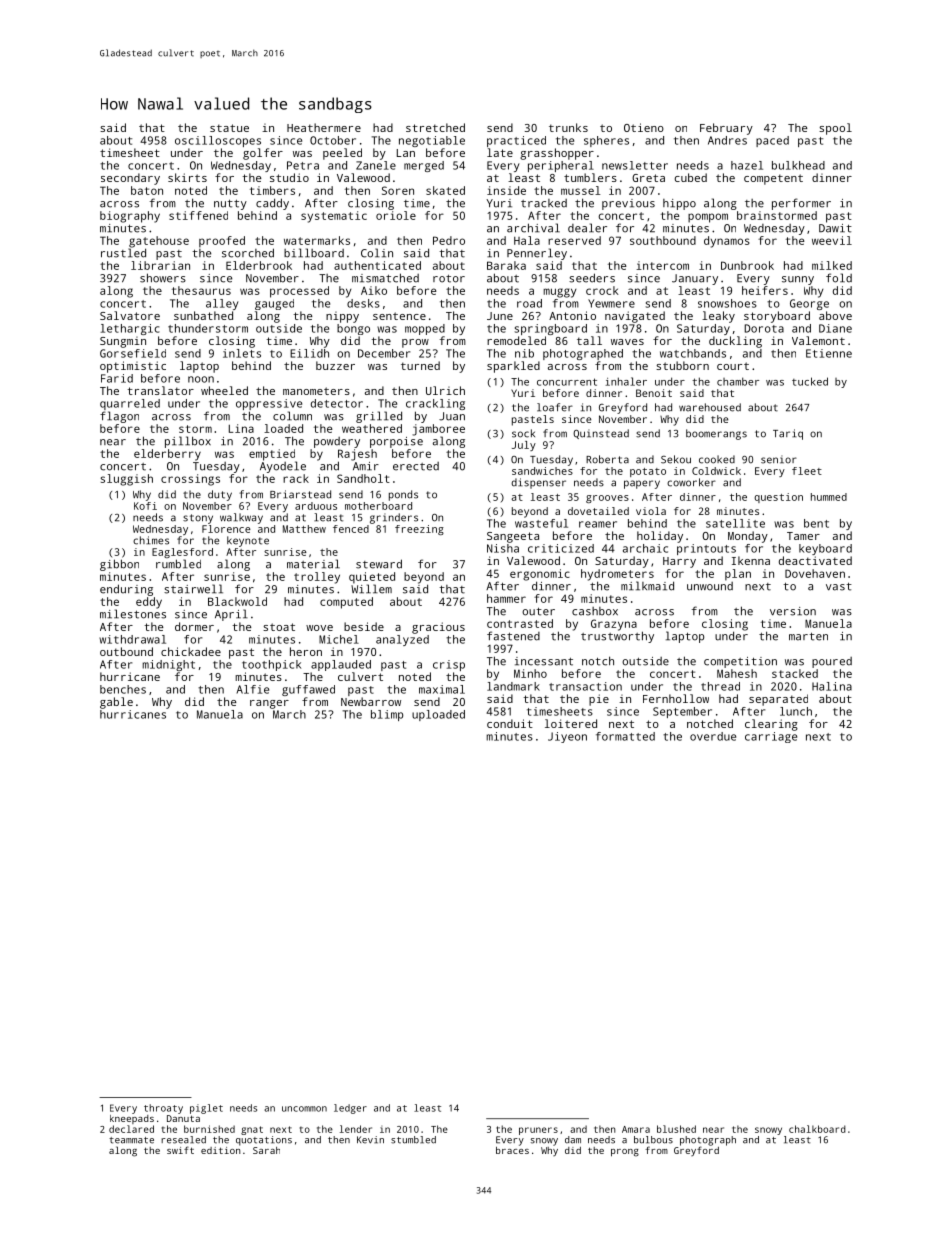 Image resolution: width=952 pixels, height=1233 pixels. Describe the element at coordinates (266, 1150) in the image. I see `Sarah` at that location.
